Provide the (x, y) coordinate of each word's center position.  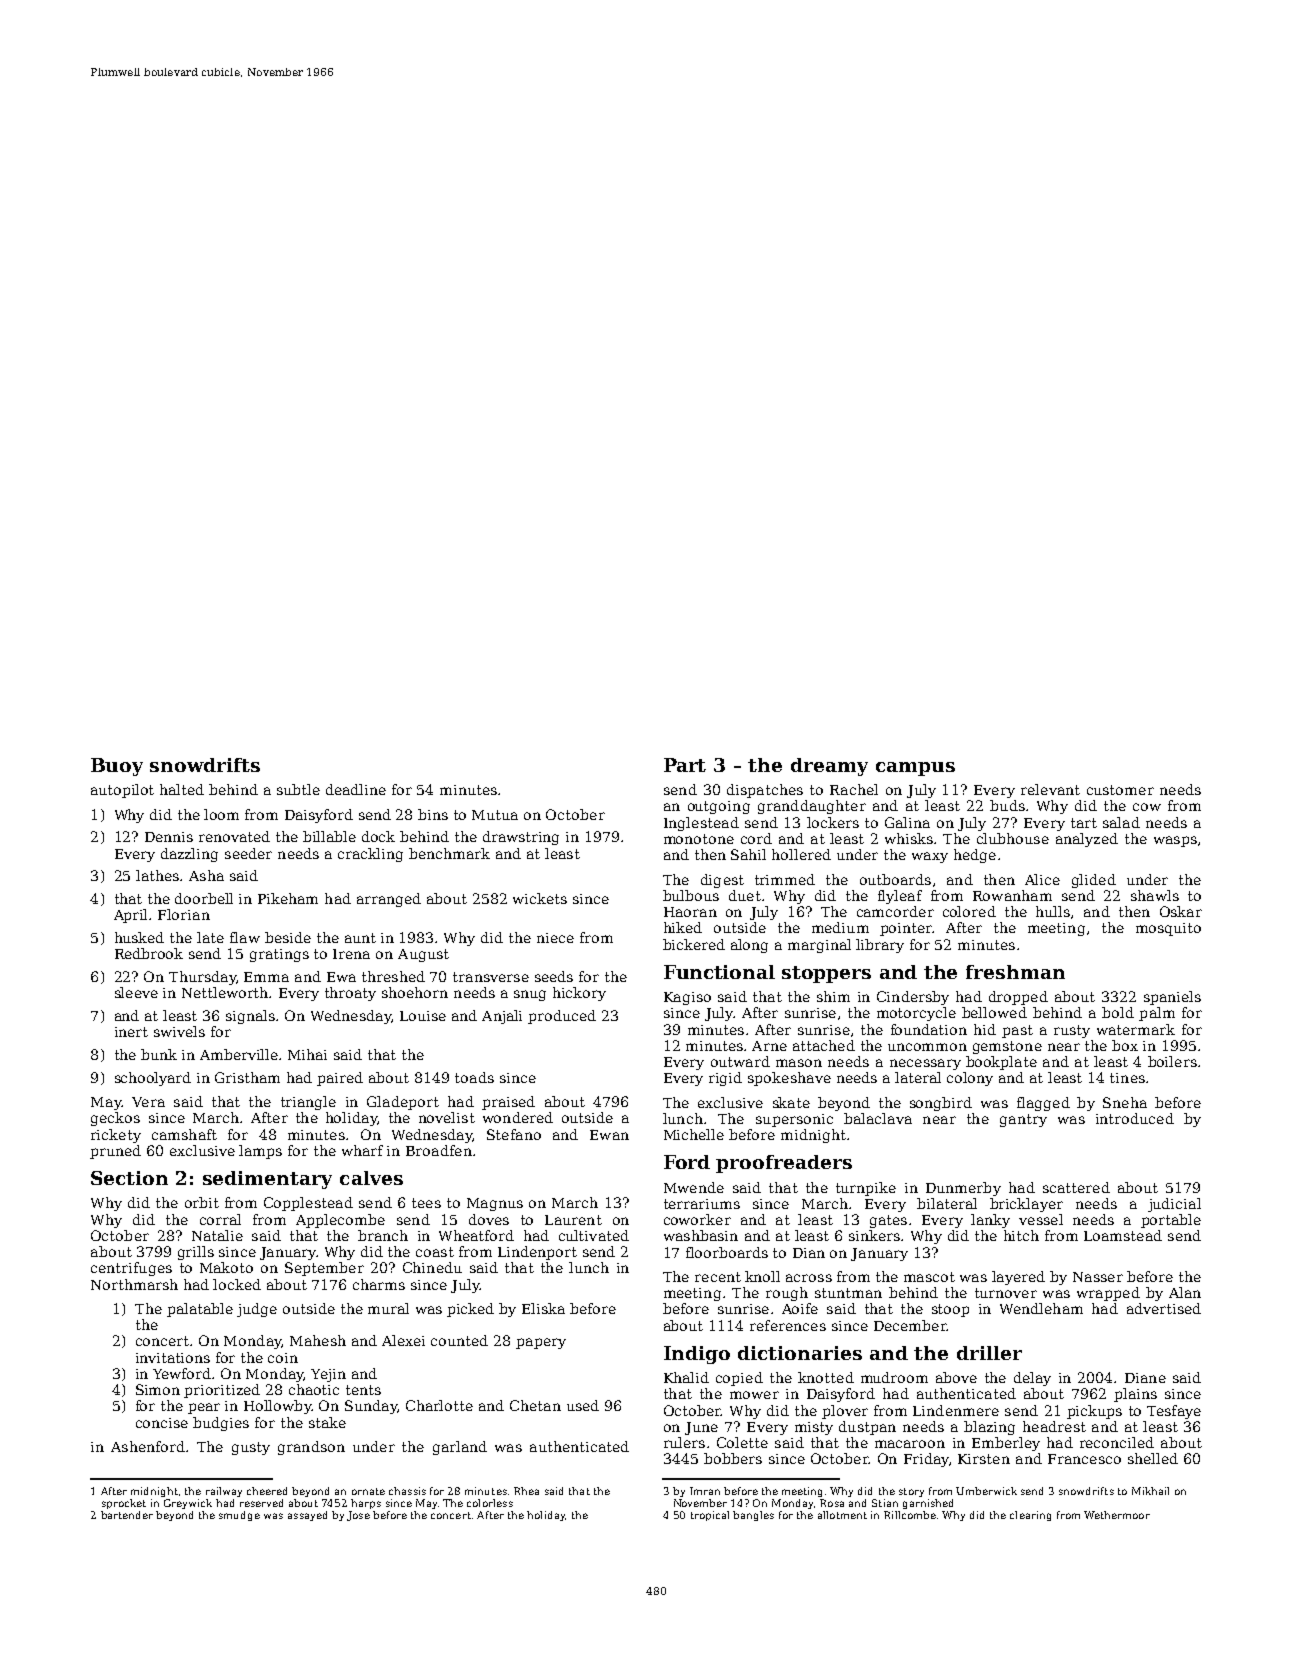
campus (915, 769)
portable (1171, 1221)
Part (685, 765)
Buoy (117, 767)
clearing (1030, 1516)
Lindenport (537, 1253)
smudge (239, 1516)
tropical (710, 1516)
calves (371, 1178)
